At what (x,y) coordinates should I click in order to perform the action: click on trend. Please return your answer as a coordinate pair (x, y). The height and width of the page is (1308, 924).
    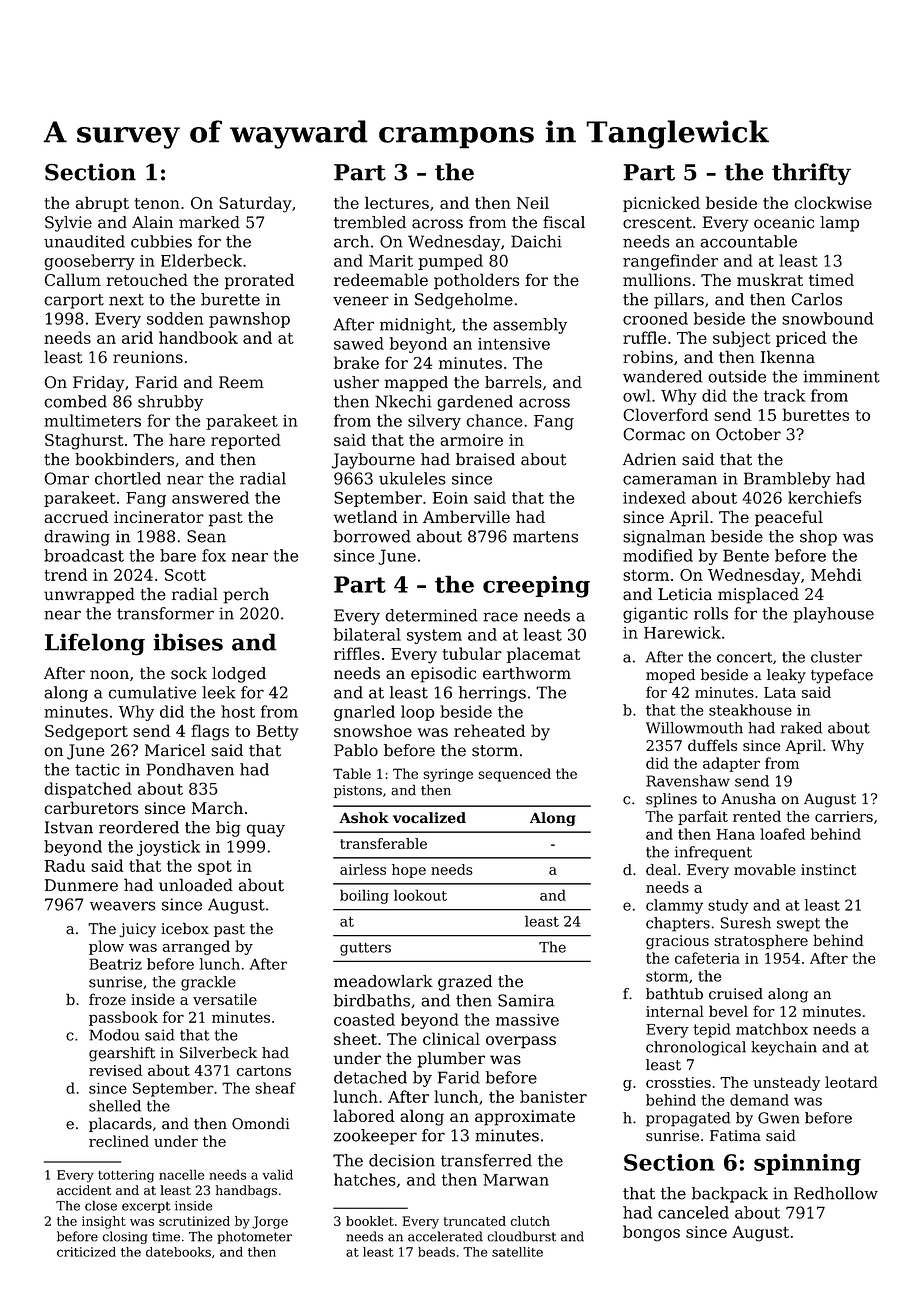
    Looking at the image, I should click on (65, 574).
